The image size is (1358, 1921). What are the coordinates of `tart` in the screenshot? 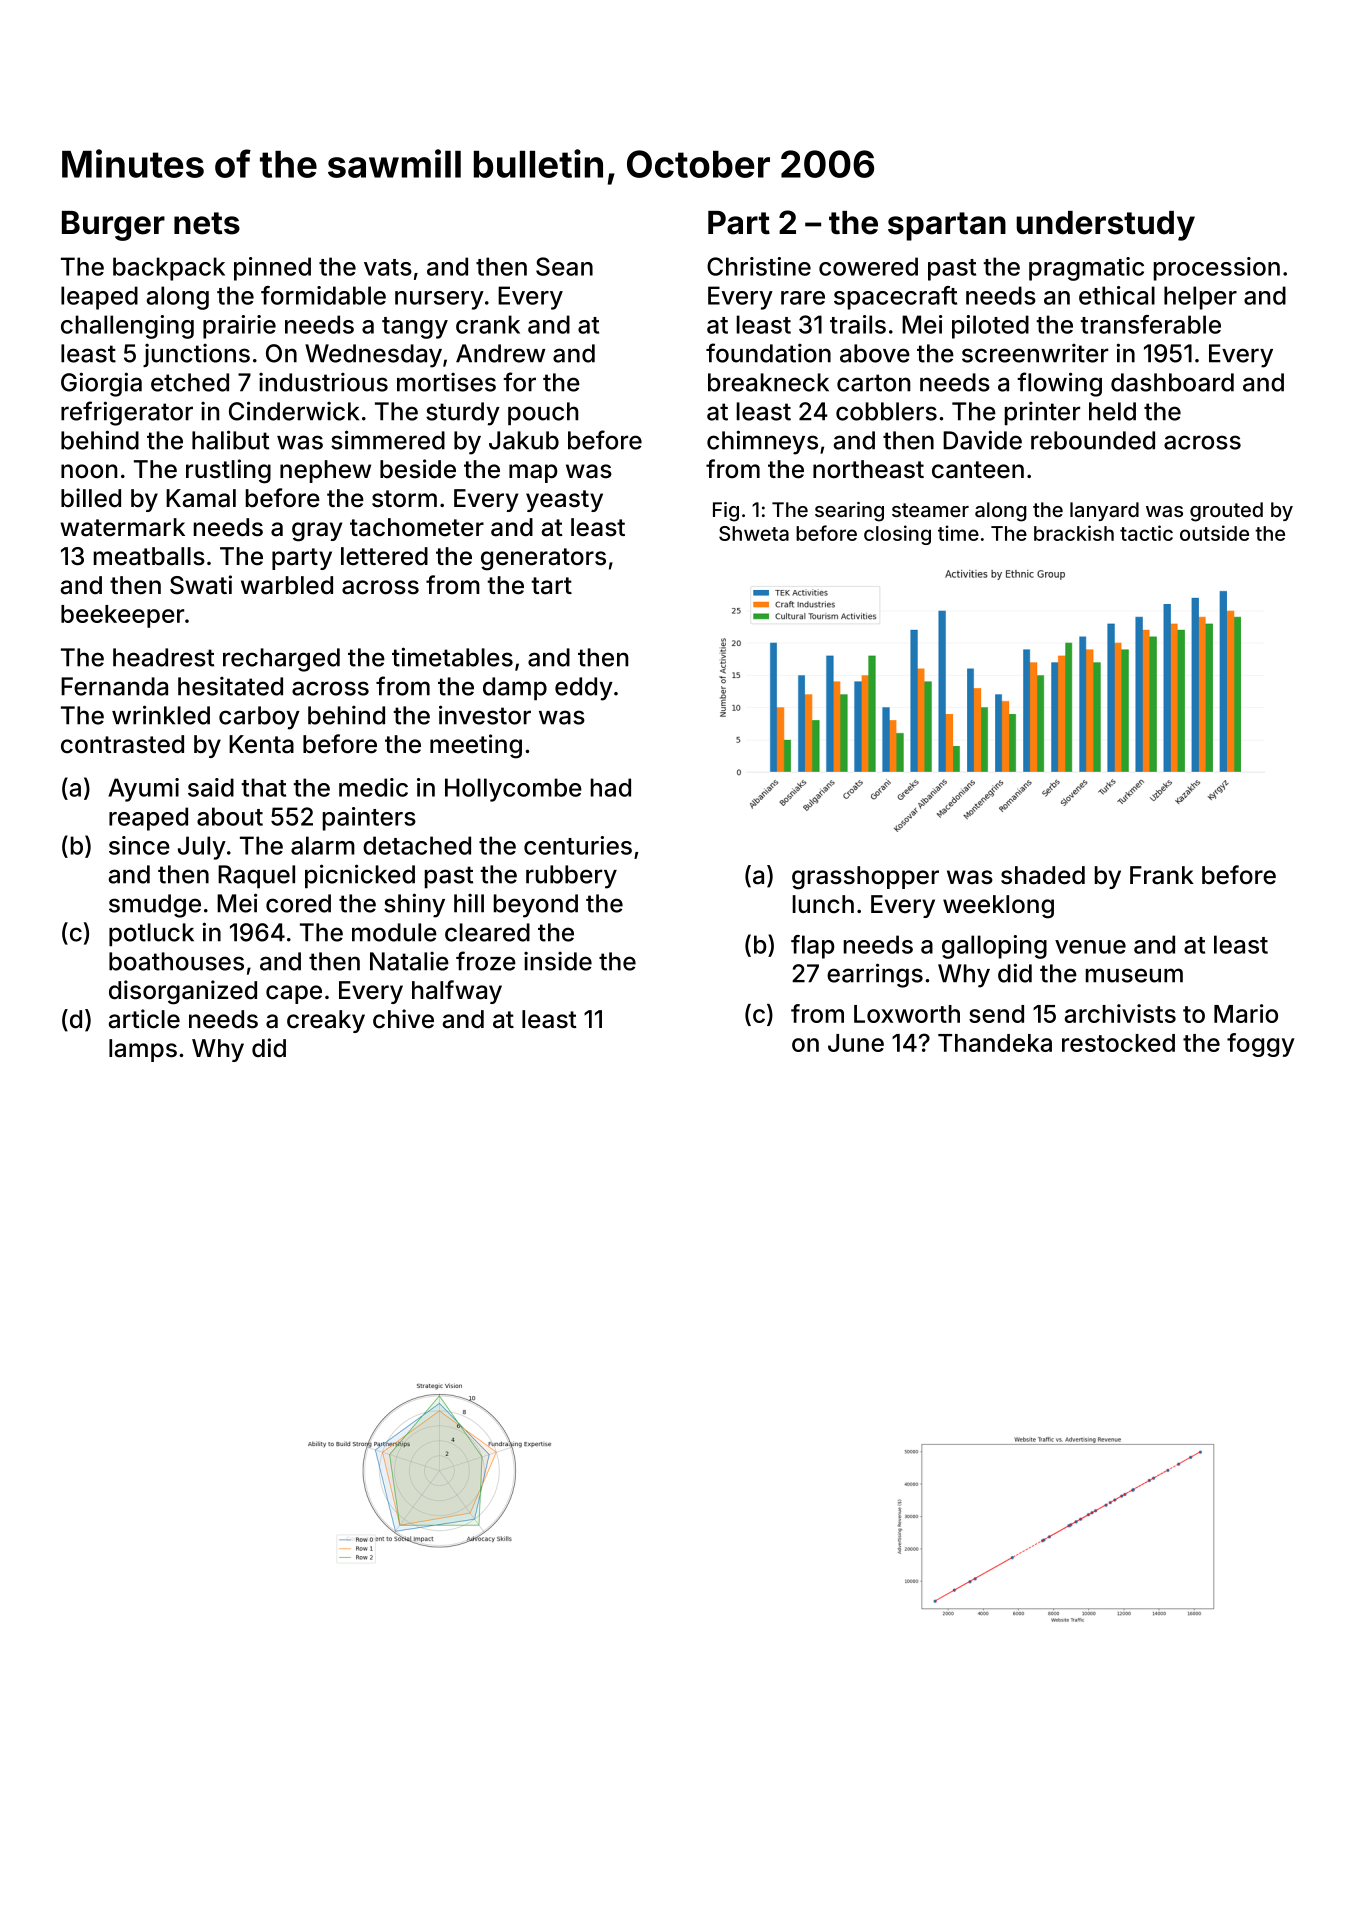 It's located at (551, 586).
